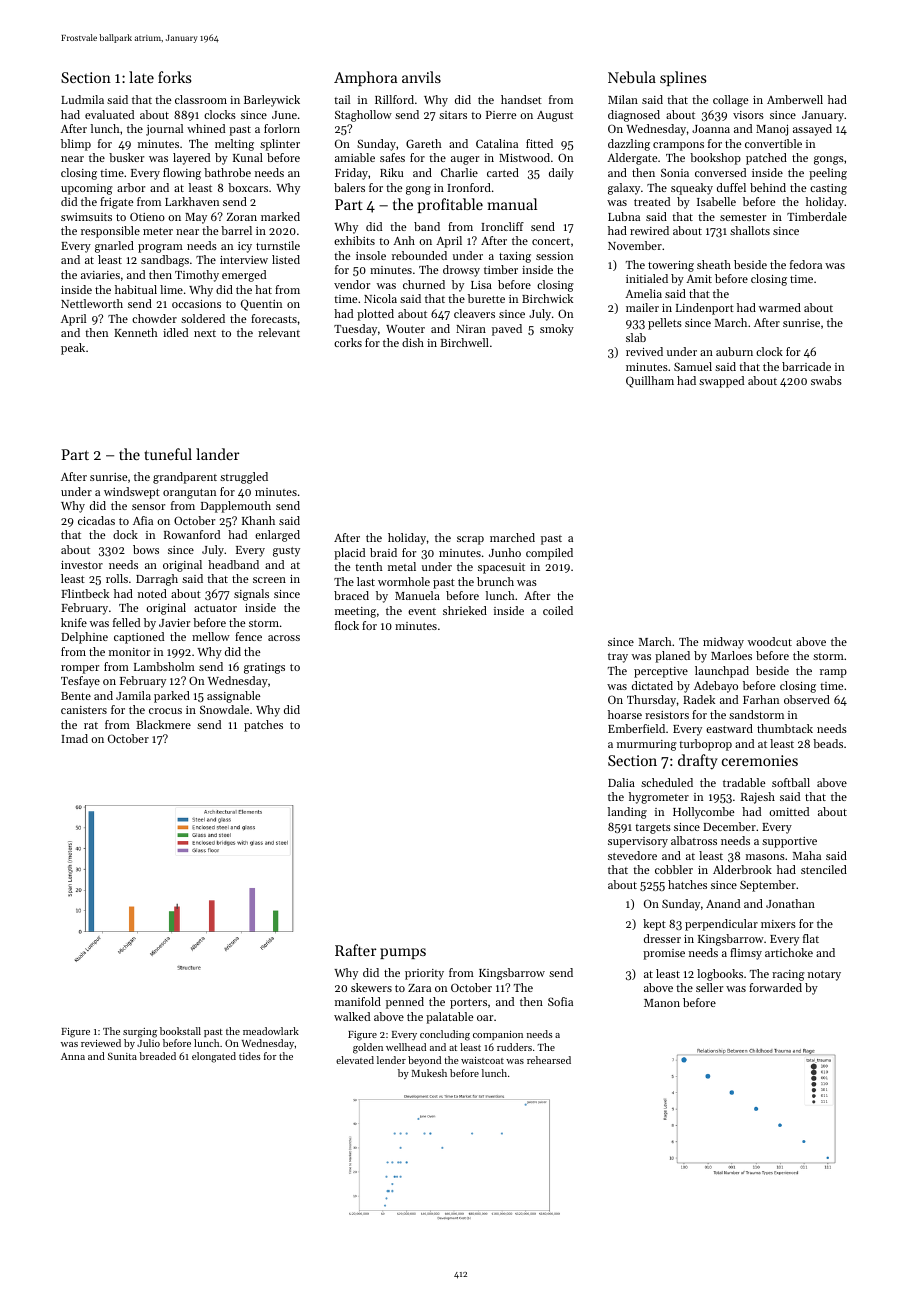 This screenshot has width=908, height=1316. I want to click on canisters, so click(84, 710).
